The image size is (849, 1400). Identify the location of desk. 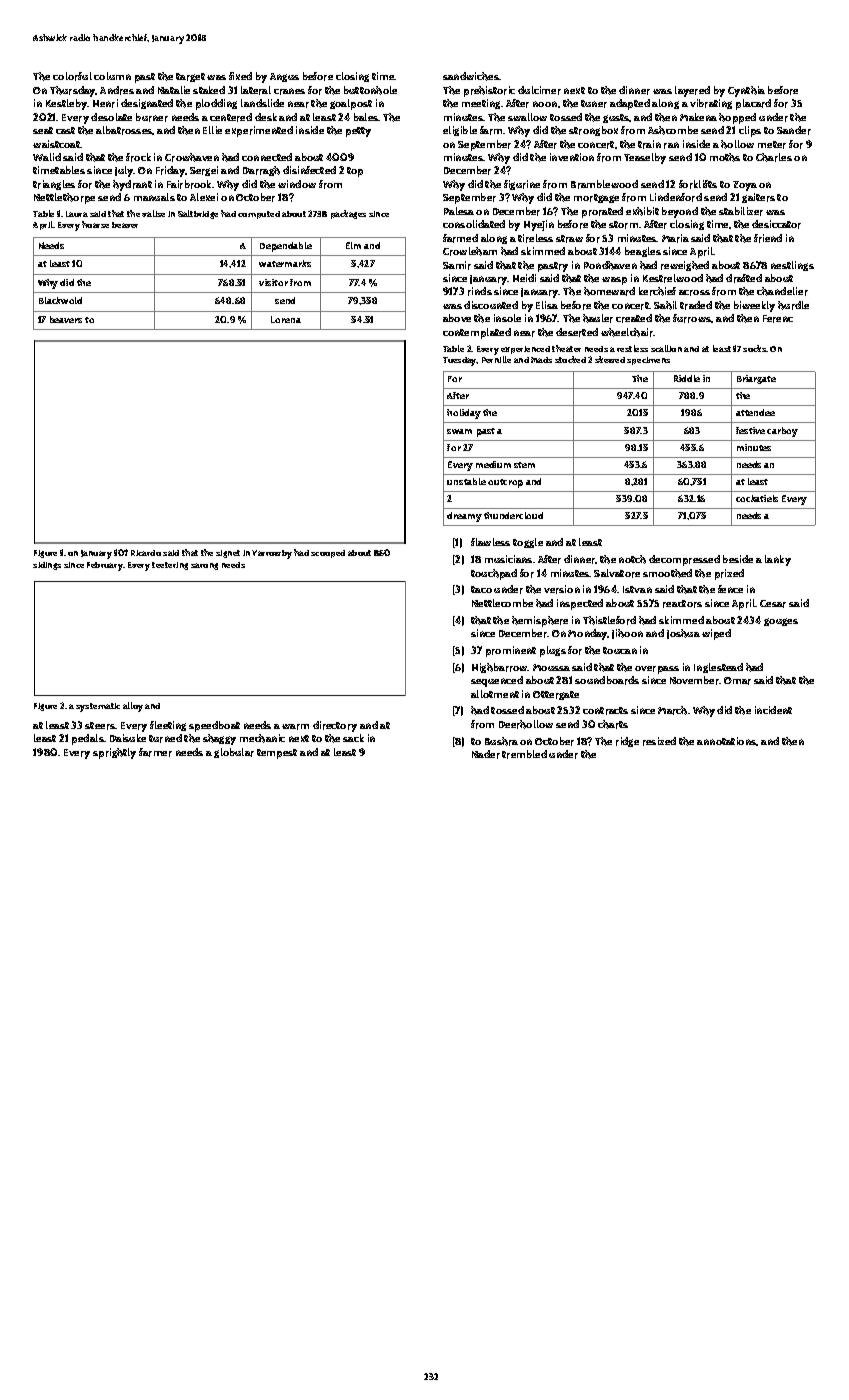
(266, 117).
